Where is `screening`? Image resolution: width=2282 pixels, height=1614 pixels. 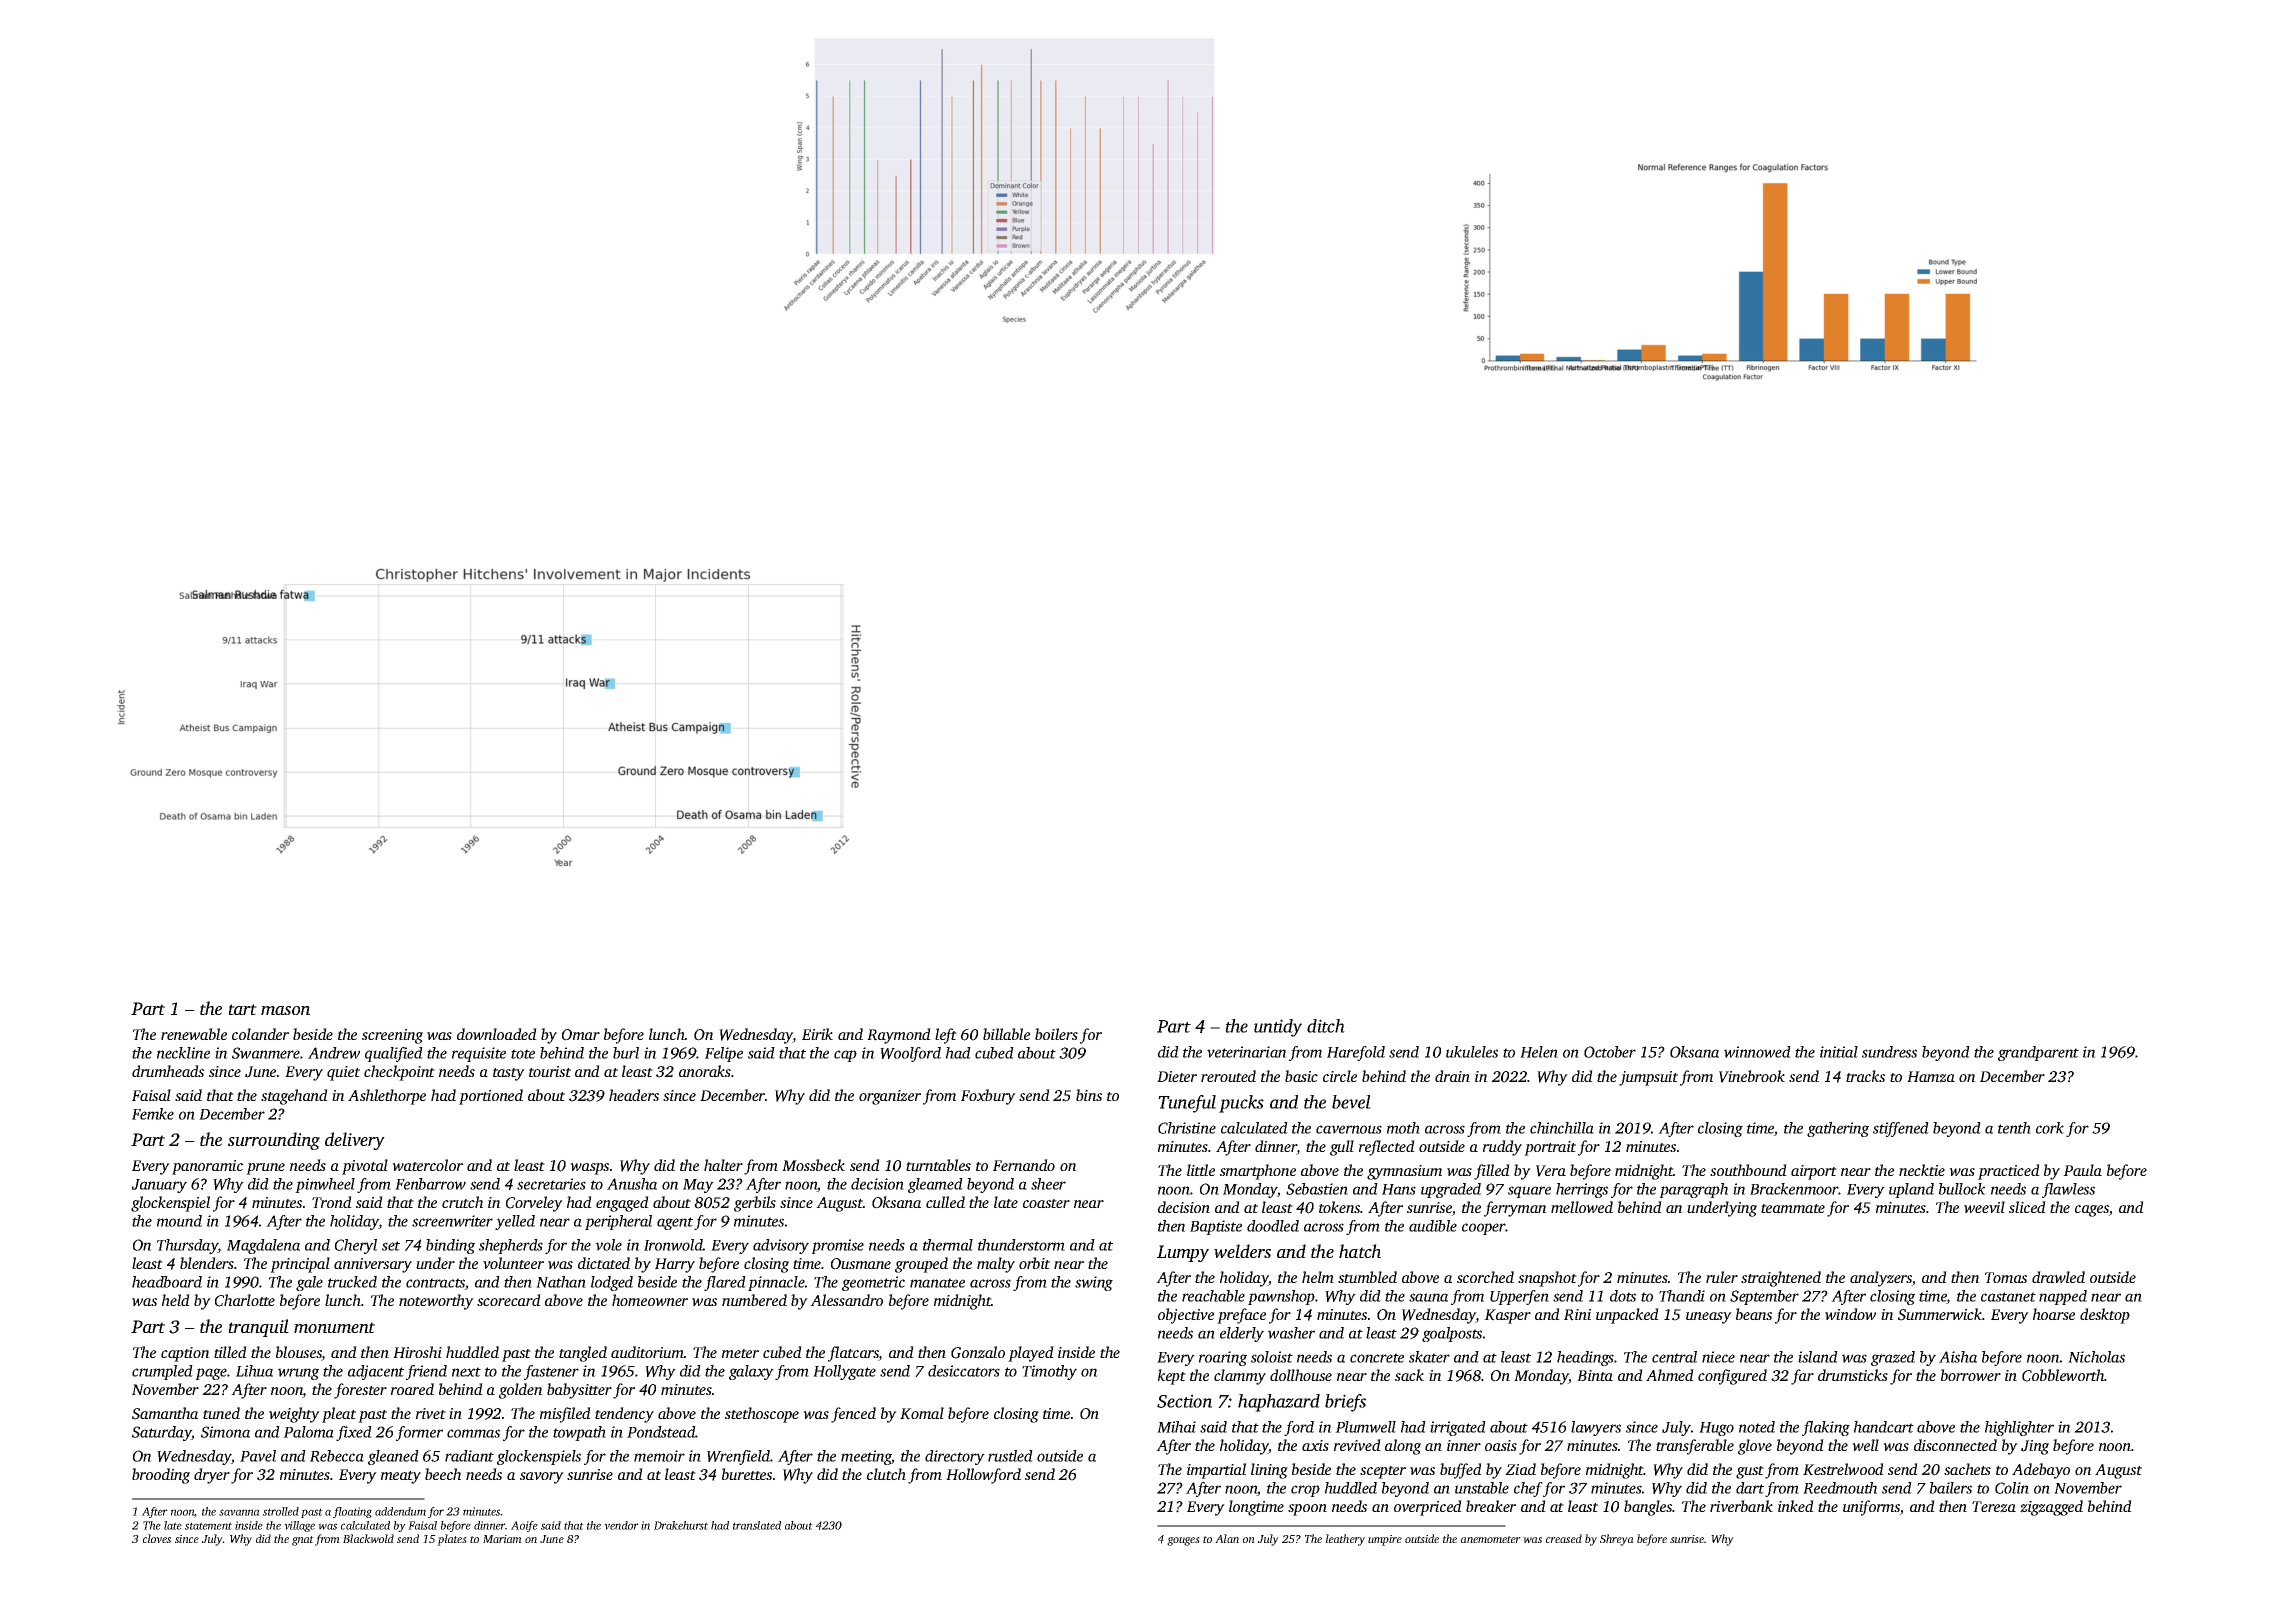
screening is located at coordinates (392, 1036).
